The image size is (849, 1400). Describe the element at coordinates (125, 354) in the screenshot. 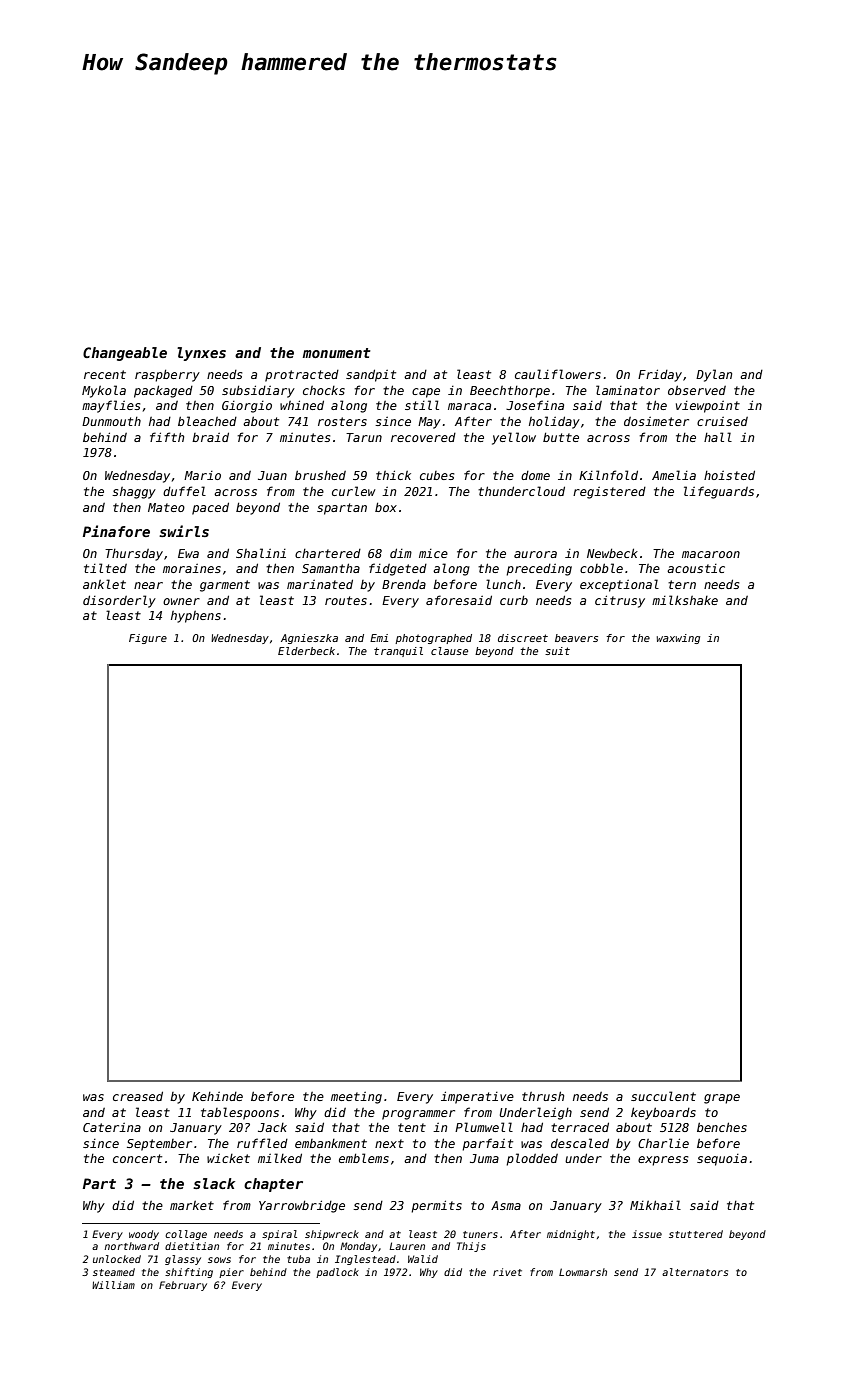

I see `Changeable` at that location.
